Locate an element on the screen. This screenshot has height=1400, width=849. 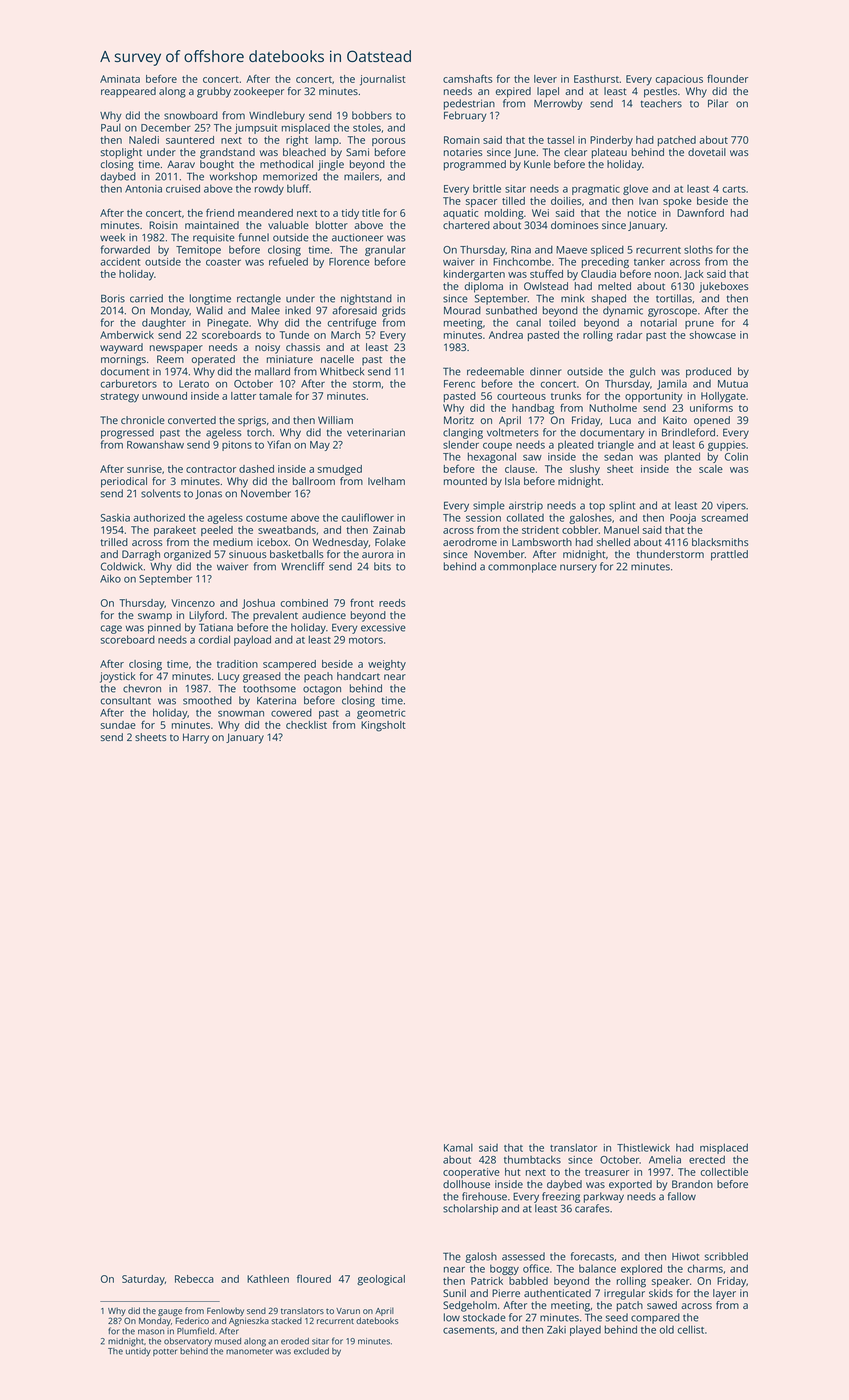
potter is located at coordinates (165, 1352).
